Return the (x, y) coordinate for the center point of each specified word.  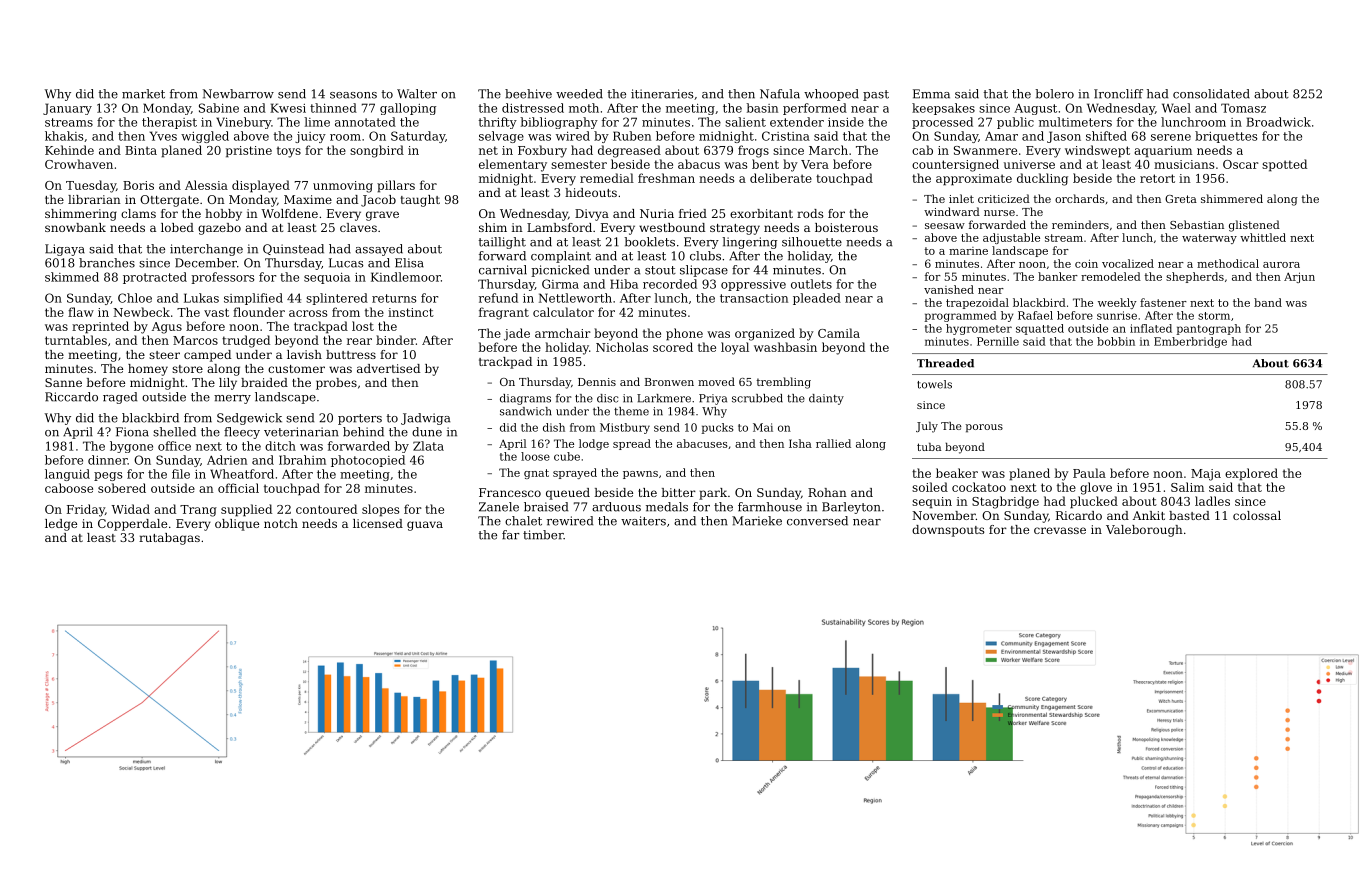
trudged (246, 341)
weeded (579, 94)
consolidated (1211, 94)
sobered (122, 488)
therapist (169, 123)
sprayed (575, 473)
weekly (1117, 303)
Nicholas (622, 347)
